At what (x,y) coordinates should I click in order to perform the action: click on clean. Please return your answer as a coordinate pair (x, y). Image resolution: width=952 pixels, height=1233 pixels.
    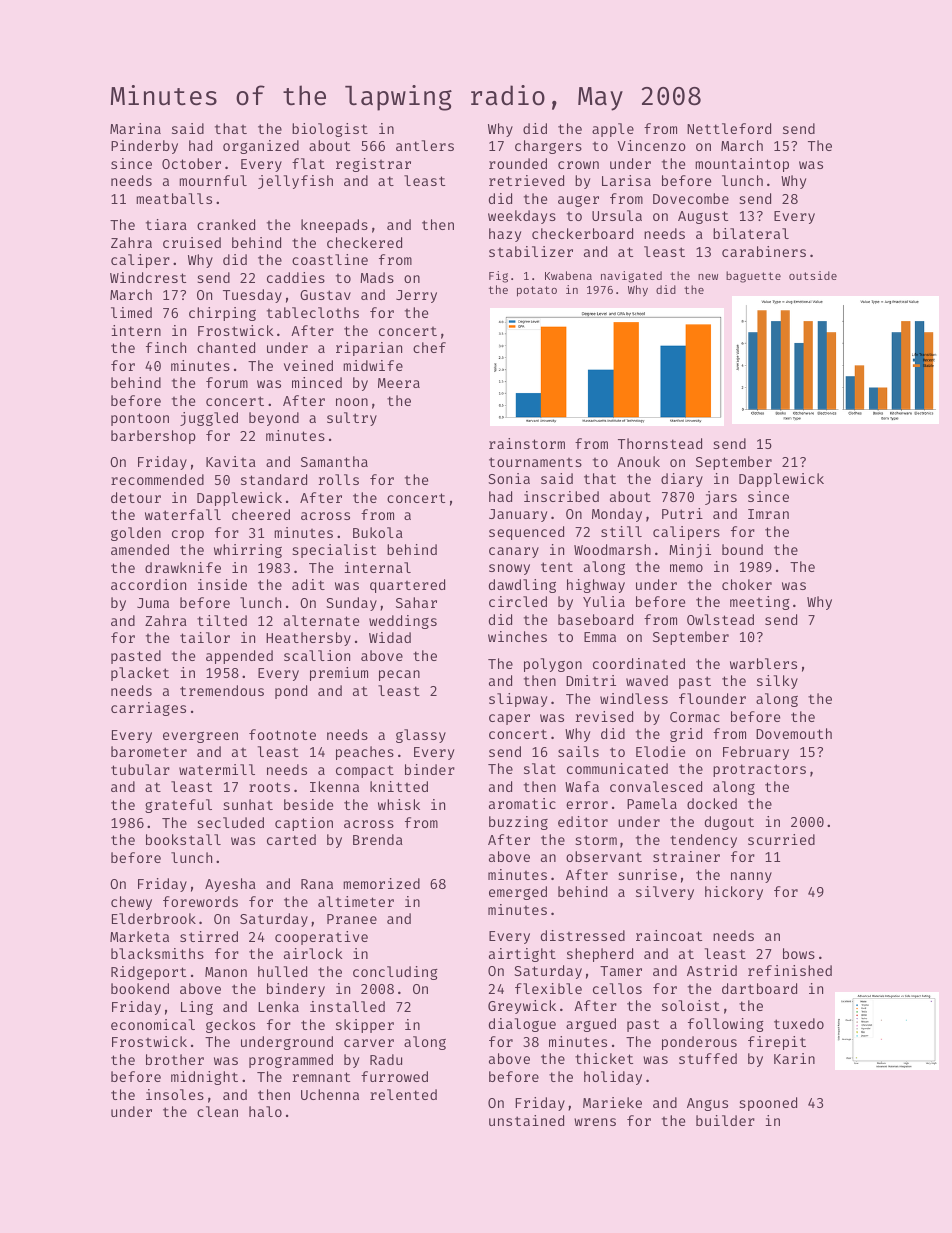
    Looking at the image, I should click on (217, 1111).
